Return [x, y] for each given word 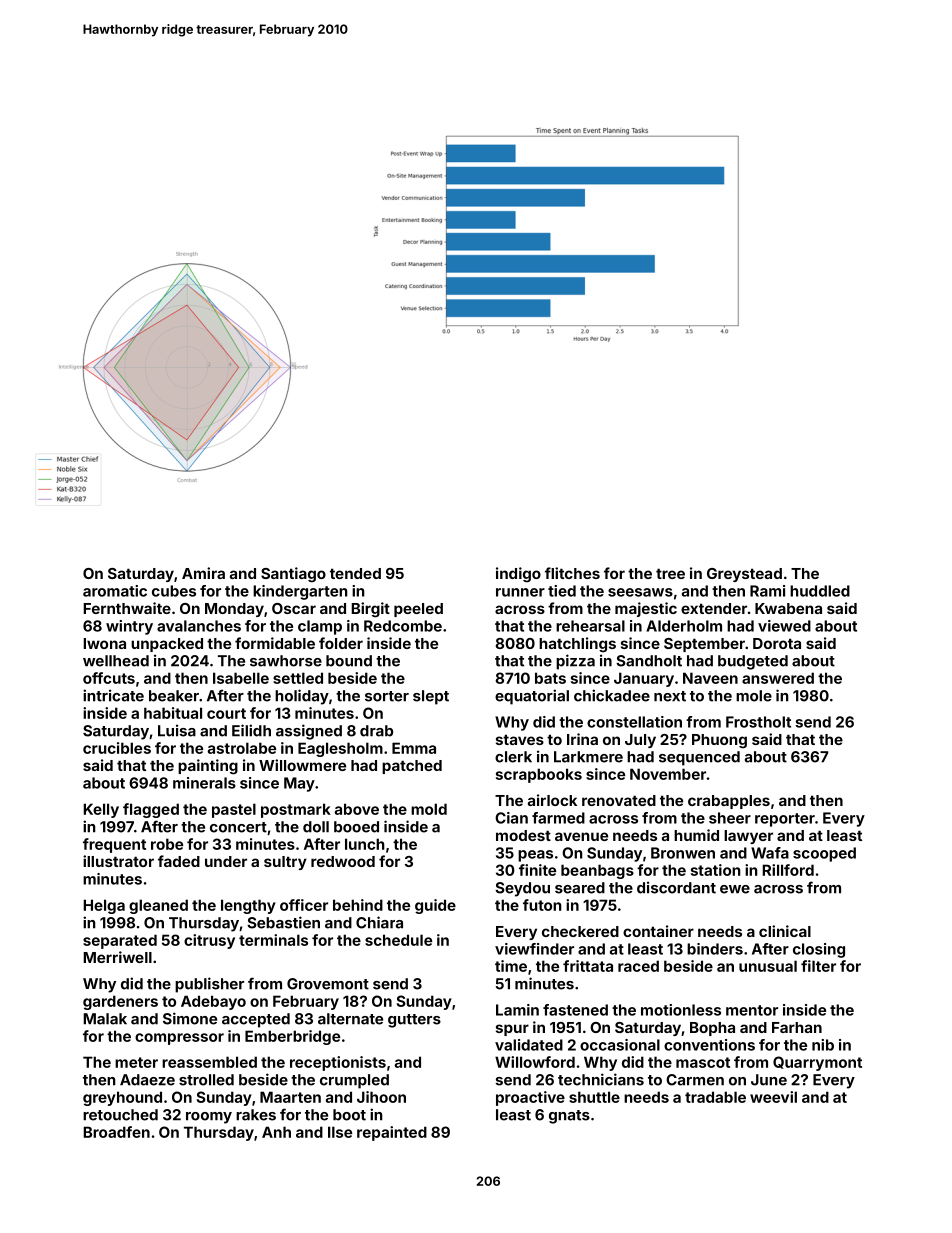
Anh [276, 1132]
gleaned [158, 906]
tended [355, 573]
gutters [414, 1021]
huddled [820, 591]
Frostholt [758, 722]
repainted [392, 1133]
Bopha [712, 1029]
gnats [569, 1117]
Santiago [293, 575]
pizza [575, 662]
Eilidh [251, 730]
